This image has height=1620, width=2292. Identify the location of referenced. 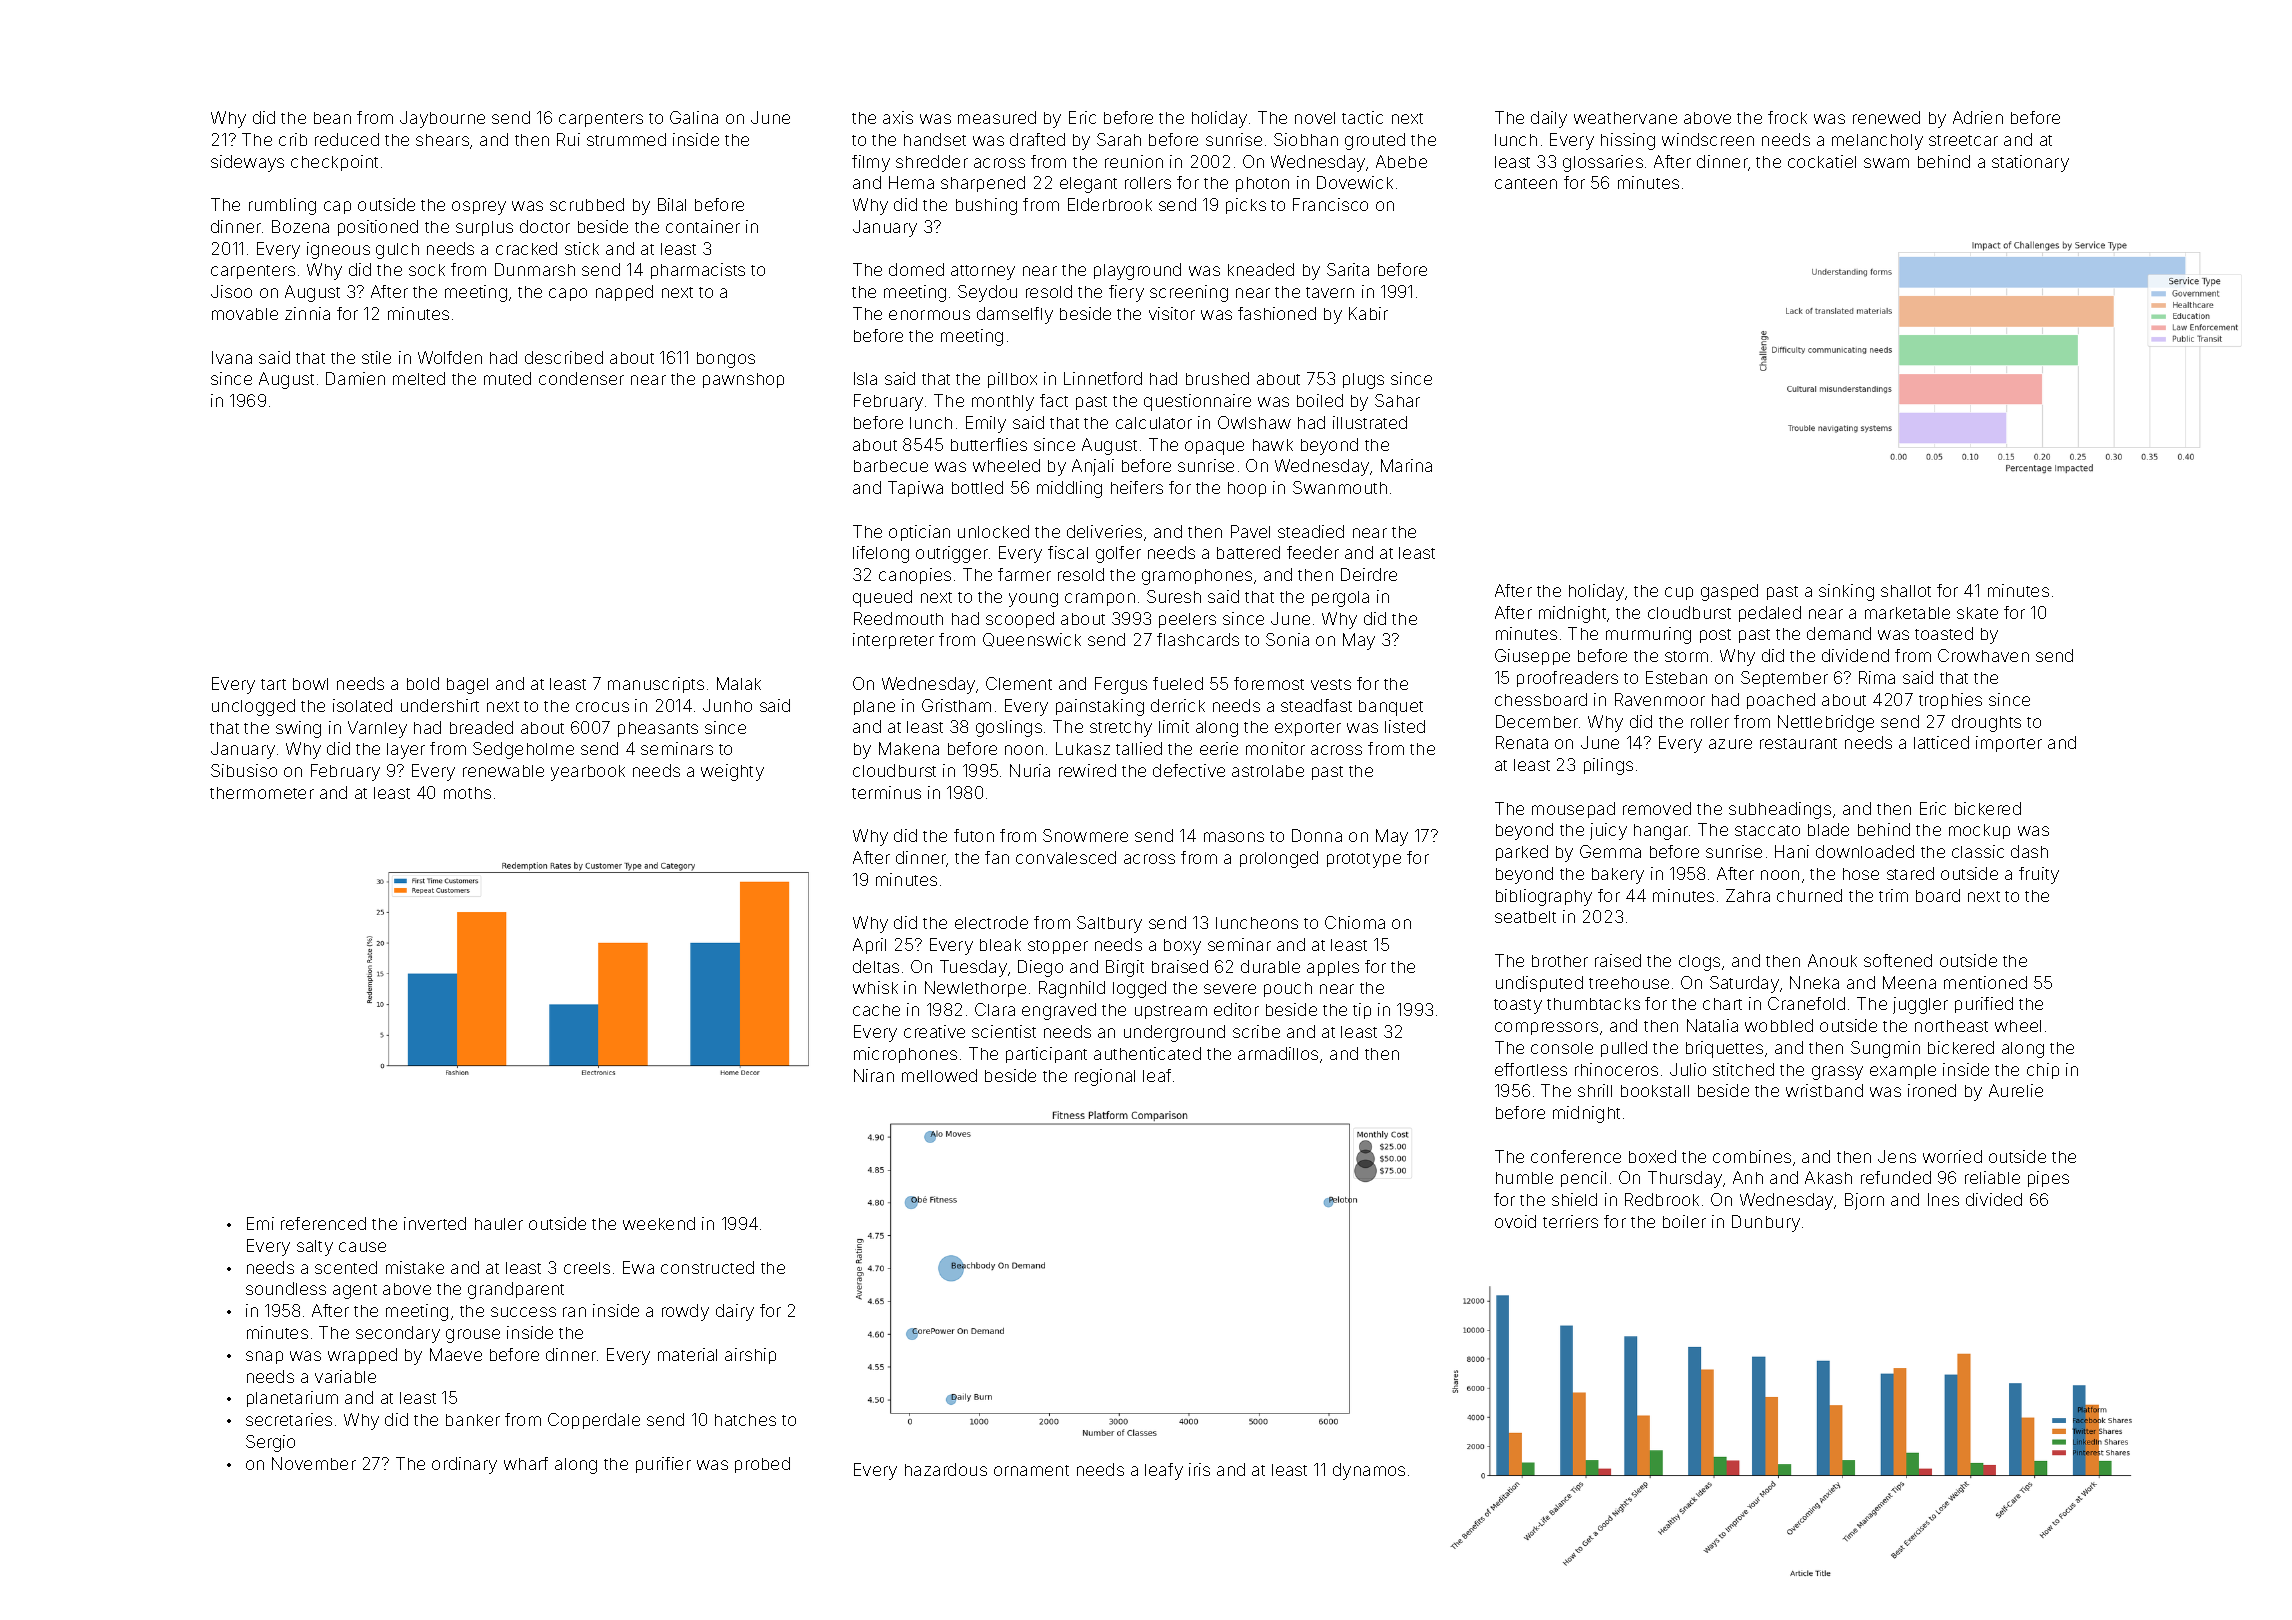
(323, 1223).
